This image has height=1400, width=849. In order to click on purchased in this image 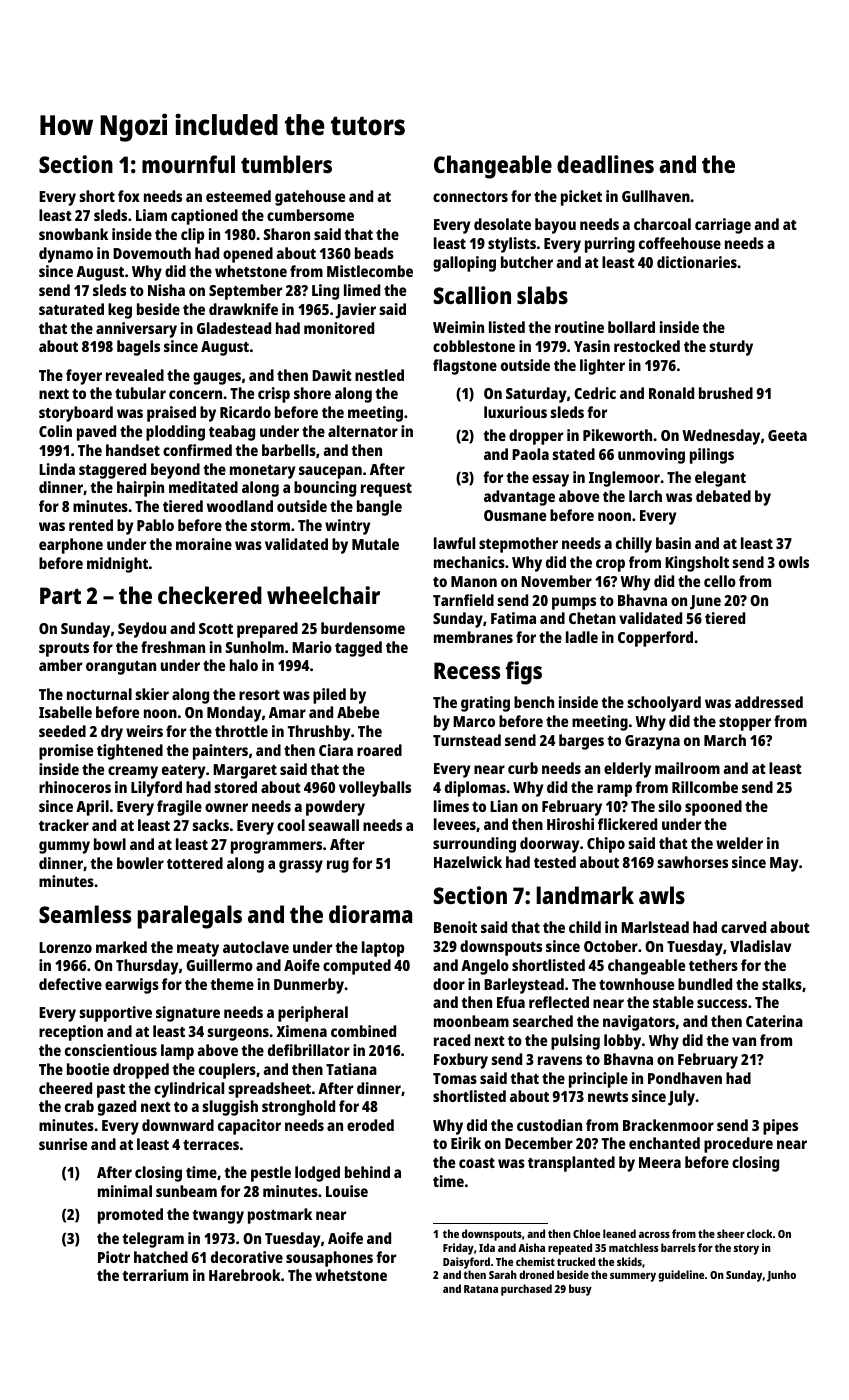, I will do `click(526, 1290)`.
